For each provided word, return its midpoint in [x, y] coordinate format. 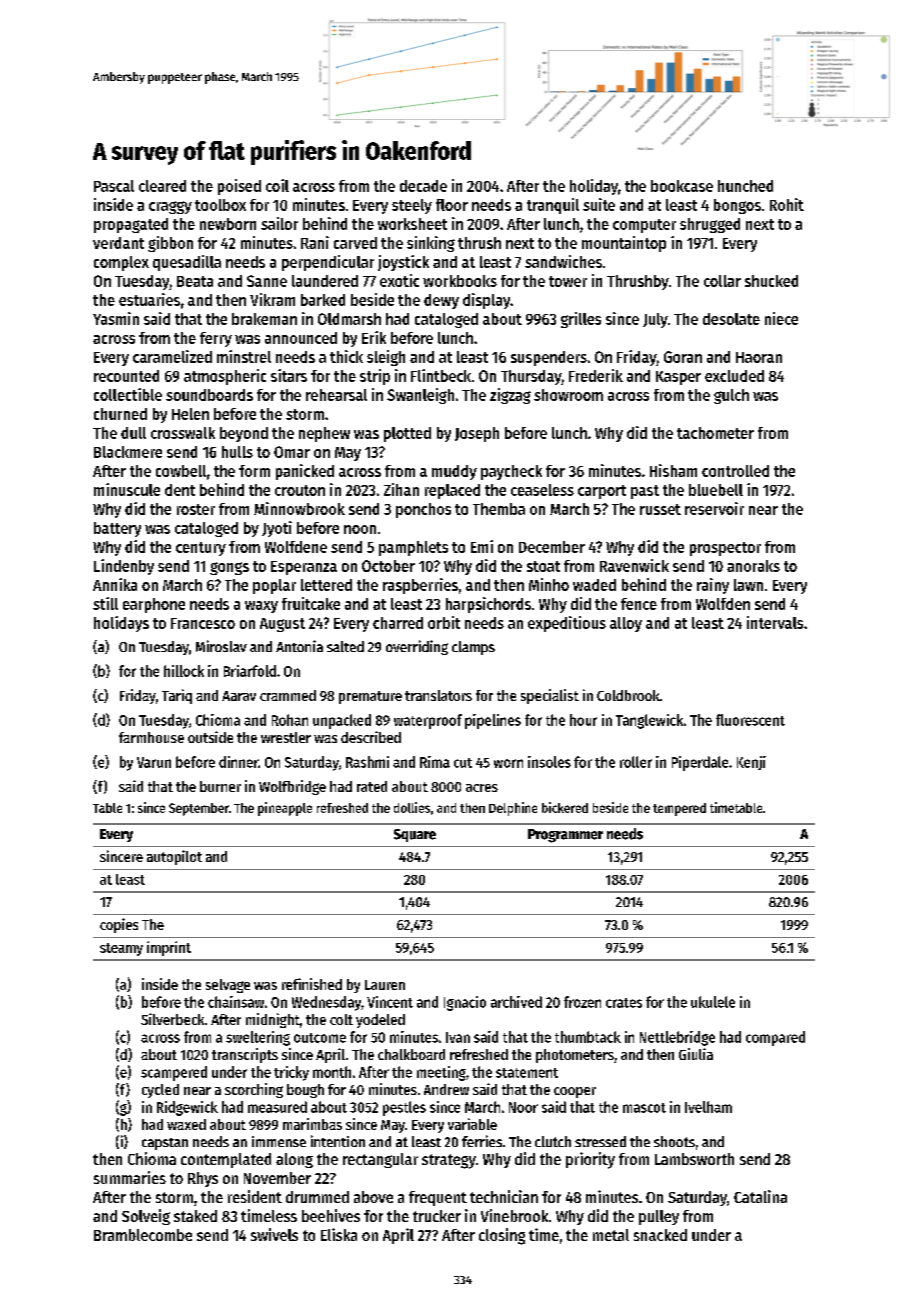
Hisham [673, 470]
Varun [154, 762]
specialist [550, 696]
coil [277, 185]
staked [195, 1216]
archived [516, 1002]
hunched [745, 186]
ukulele [713, 1002]
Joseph [477, 434]
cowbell [181, 471]
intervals [775, 622]
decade [423, 186]
